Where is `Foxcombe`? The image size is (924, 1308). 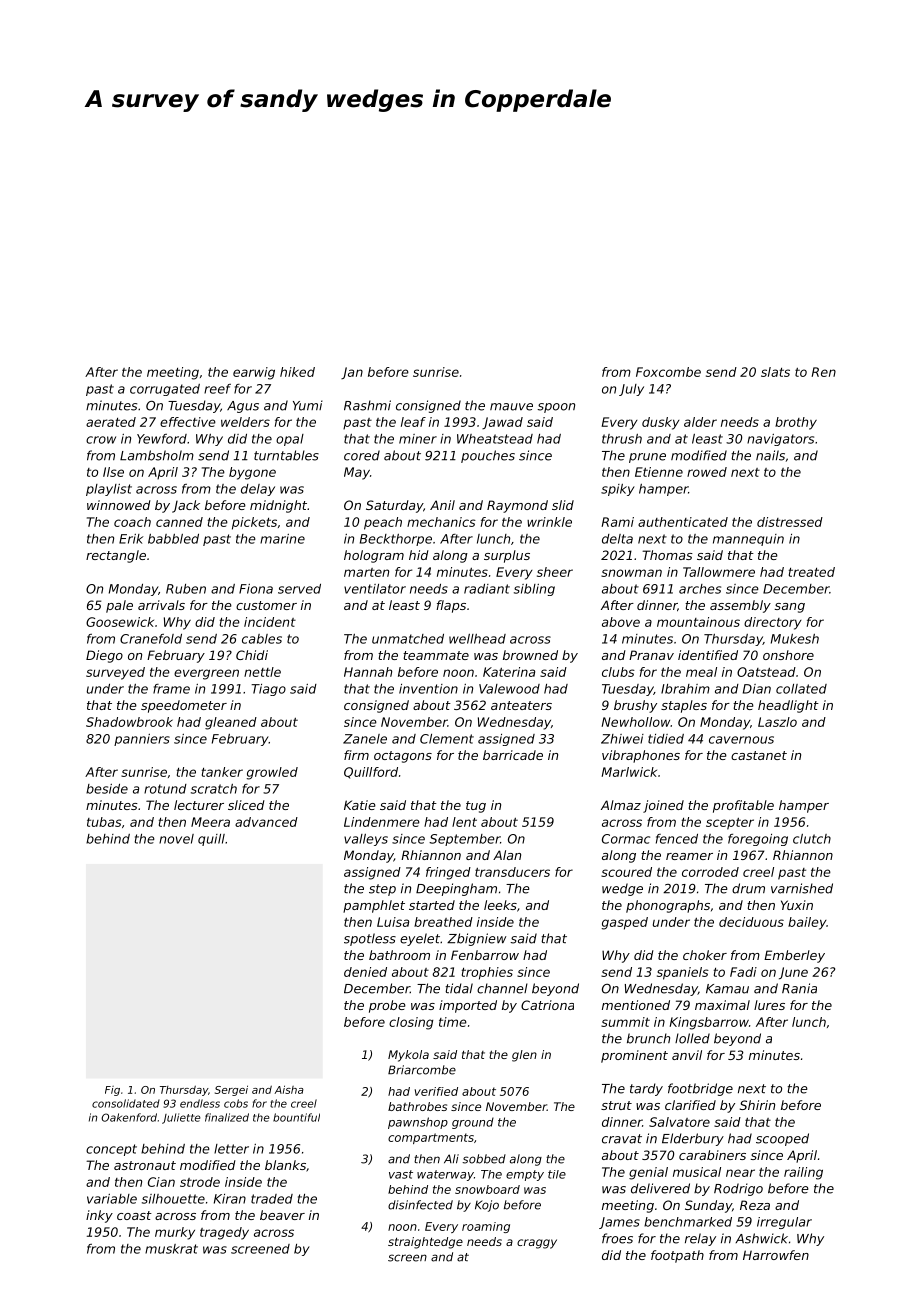
Foxcombe is located at coordinates (668, 372).
